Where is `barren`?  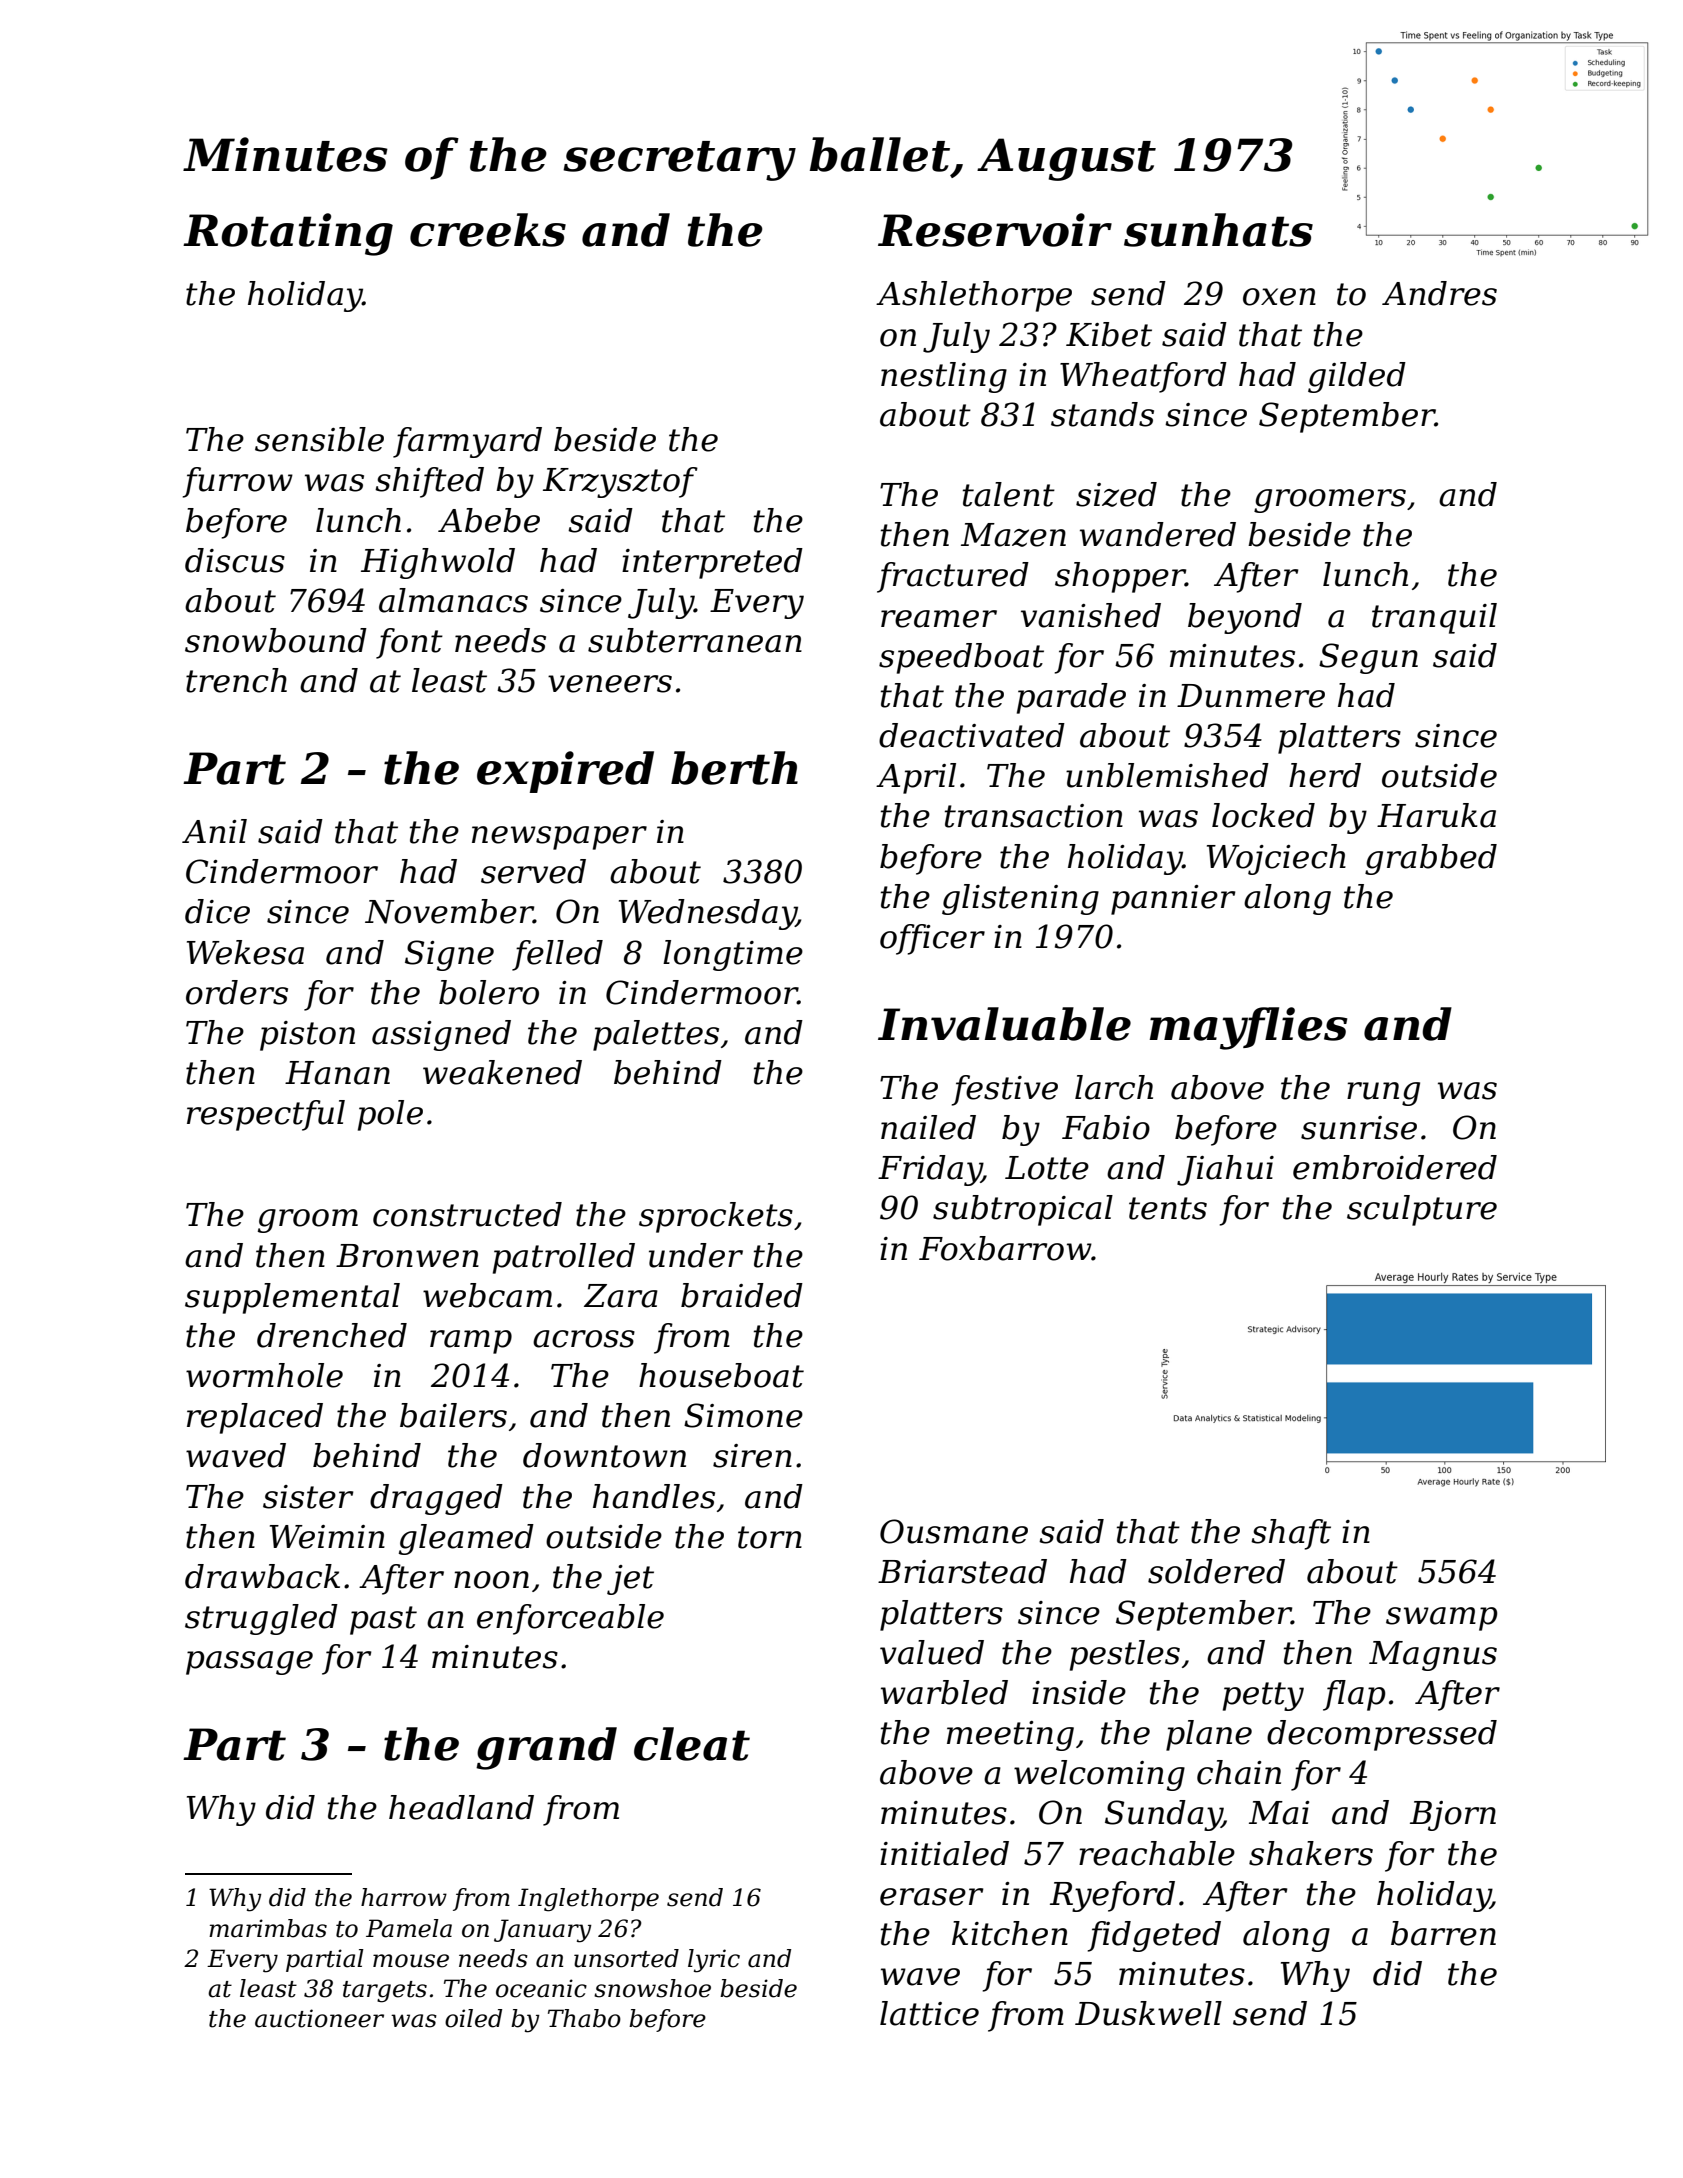 barren is located at coordinates (1443, 1933).
